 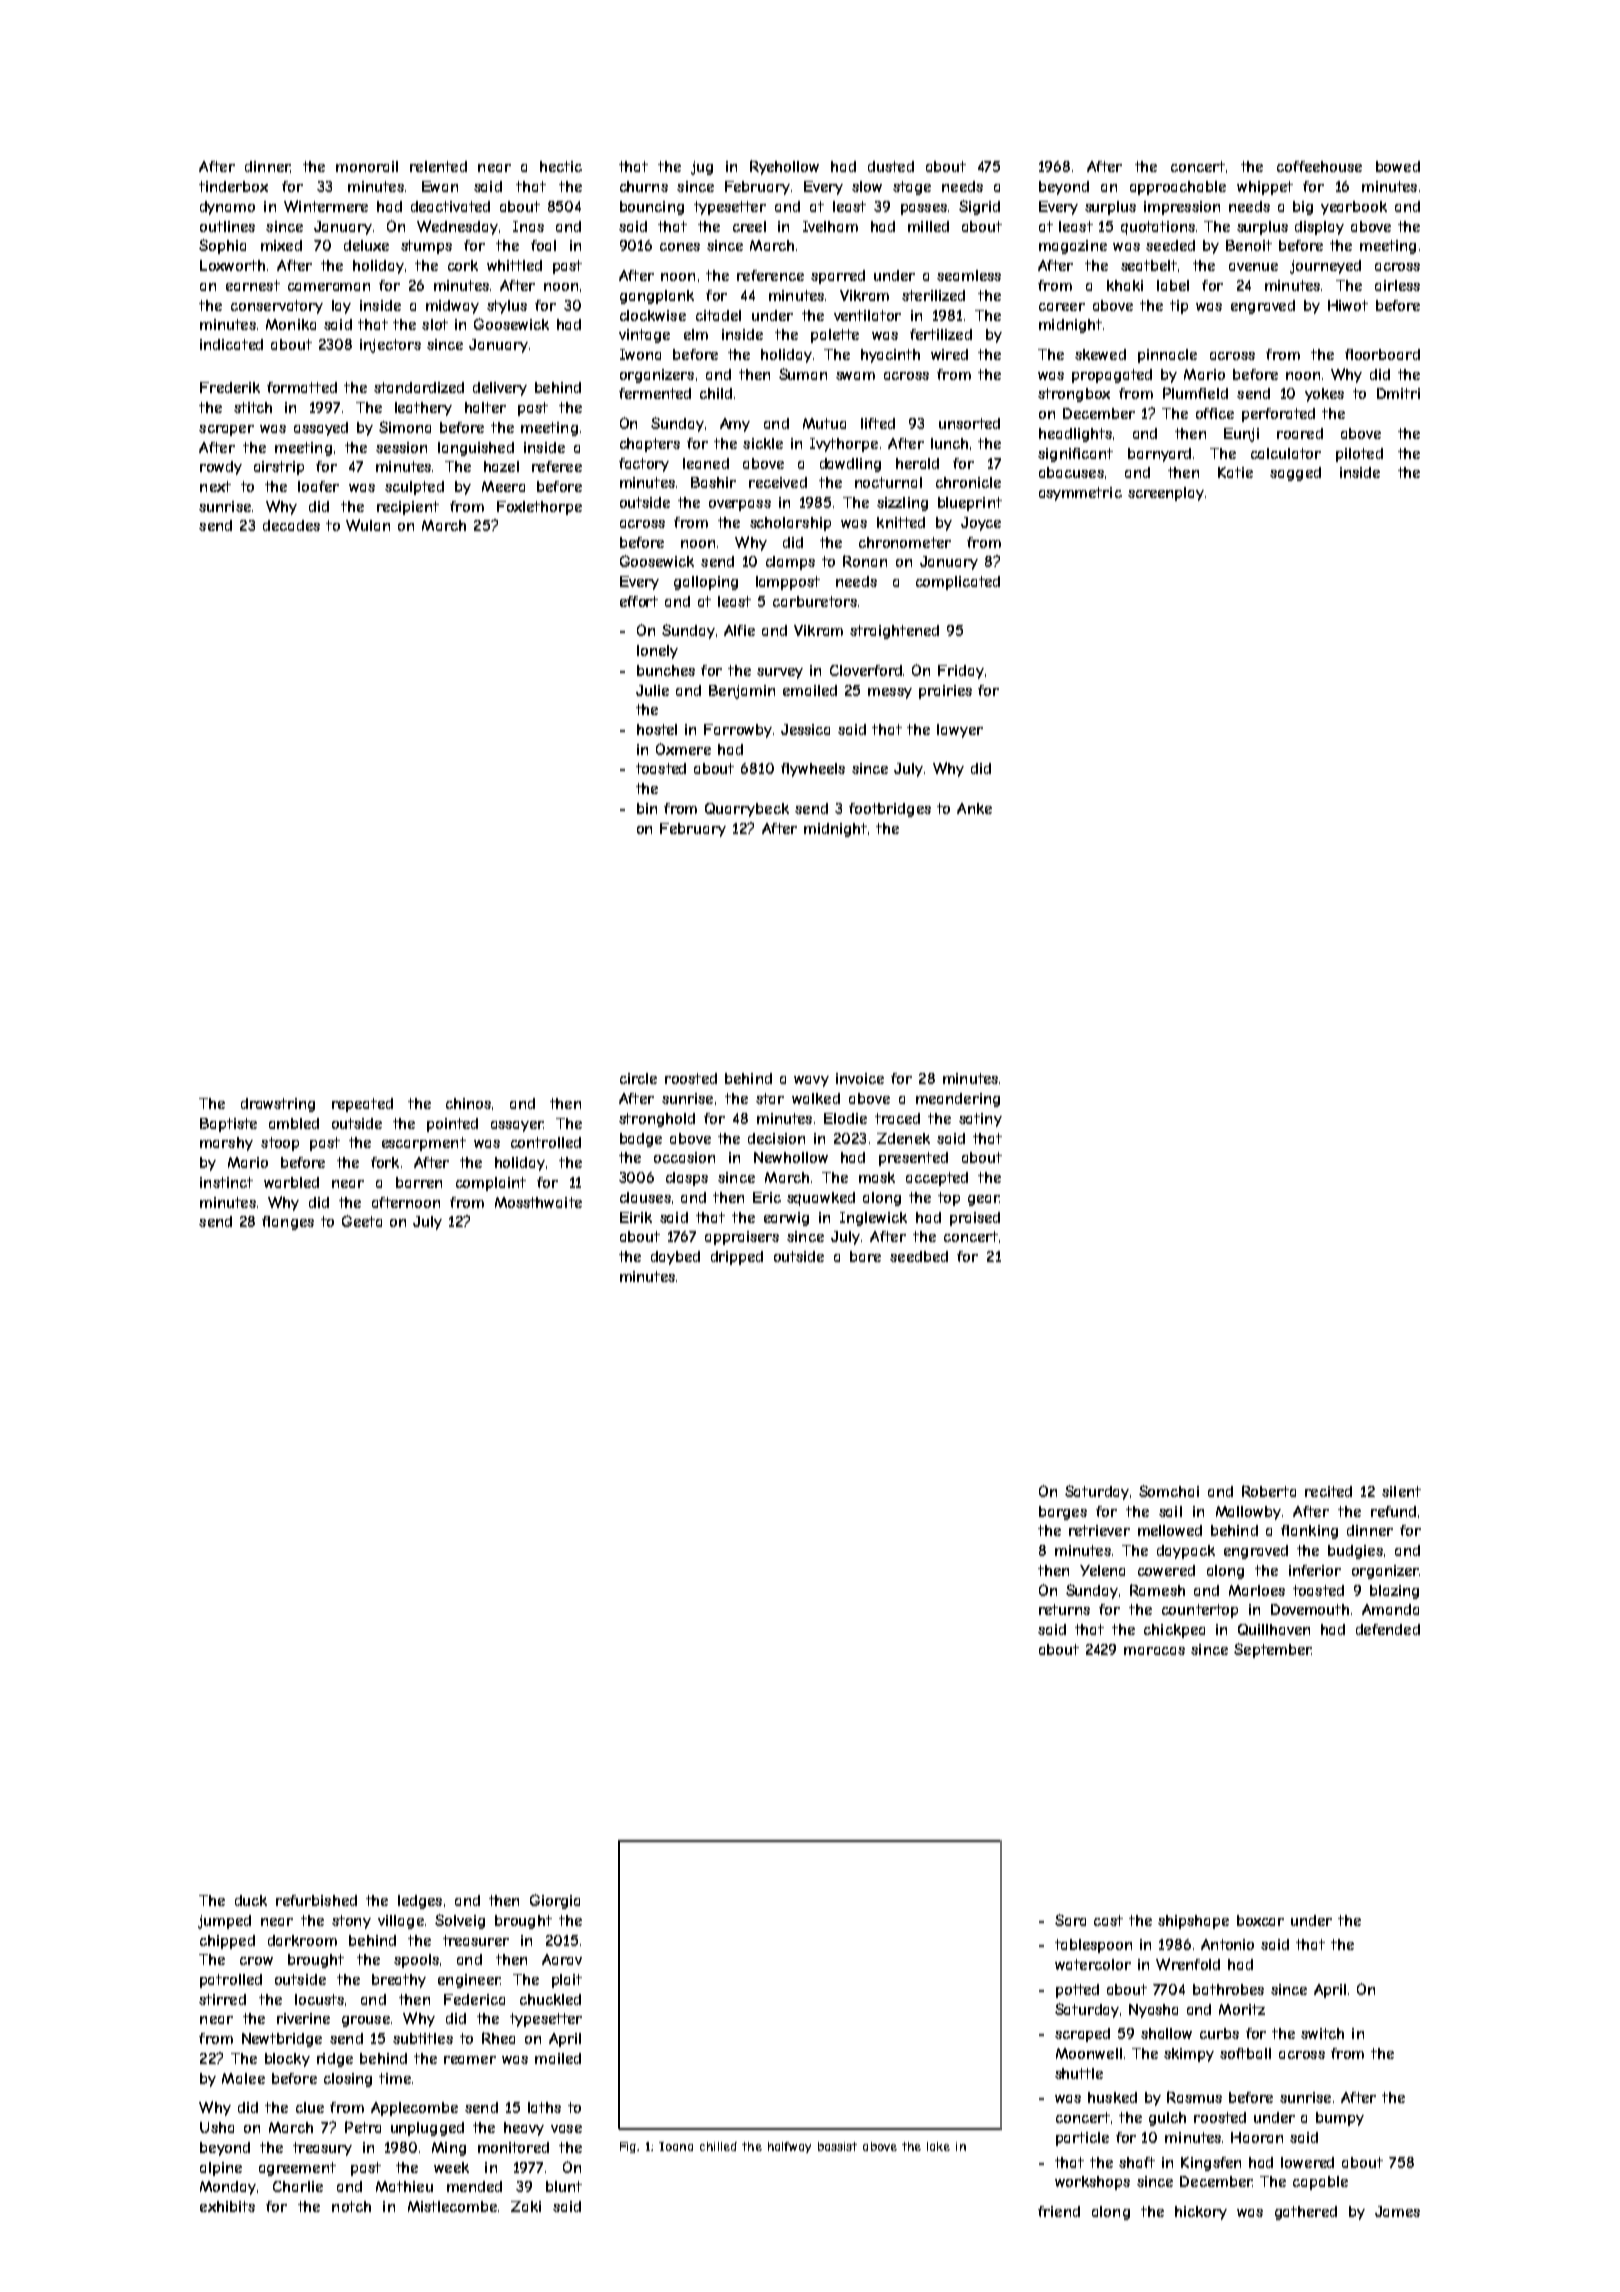 I want to click on lake, so click(x=938, y=2146).
